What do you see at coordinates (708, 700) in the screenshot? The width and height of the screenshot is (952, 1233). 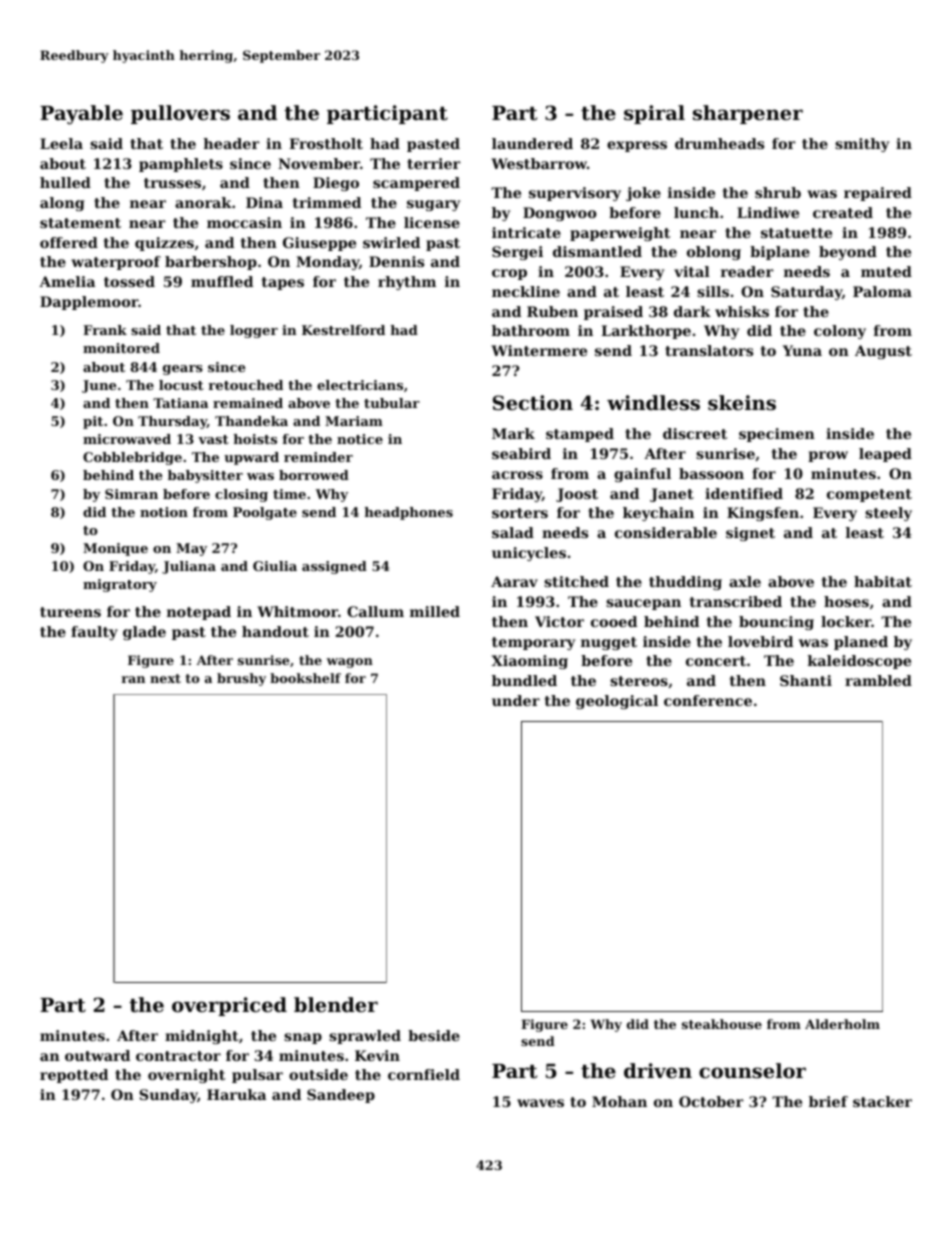 I see `conference` at bounding box center [708, 700].
